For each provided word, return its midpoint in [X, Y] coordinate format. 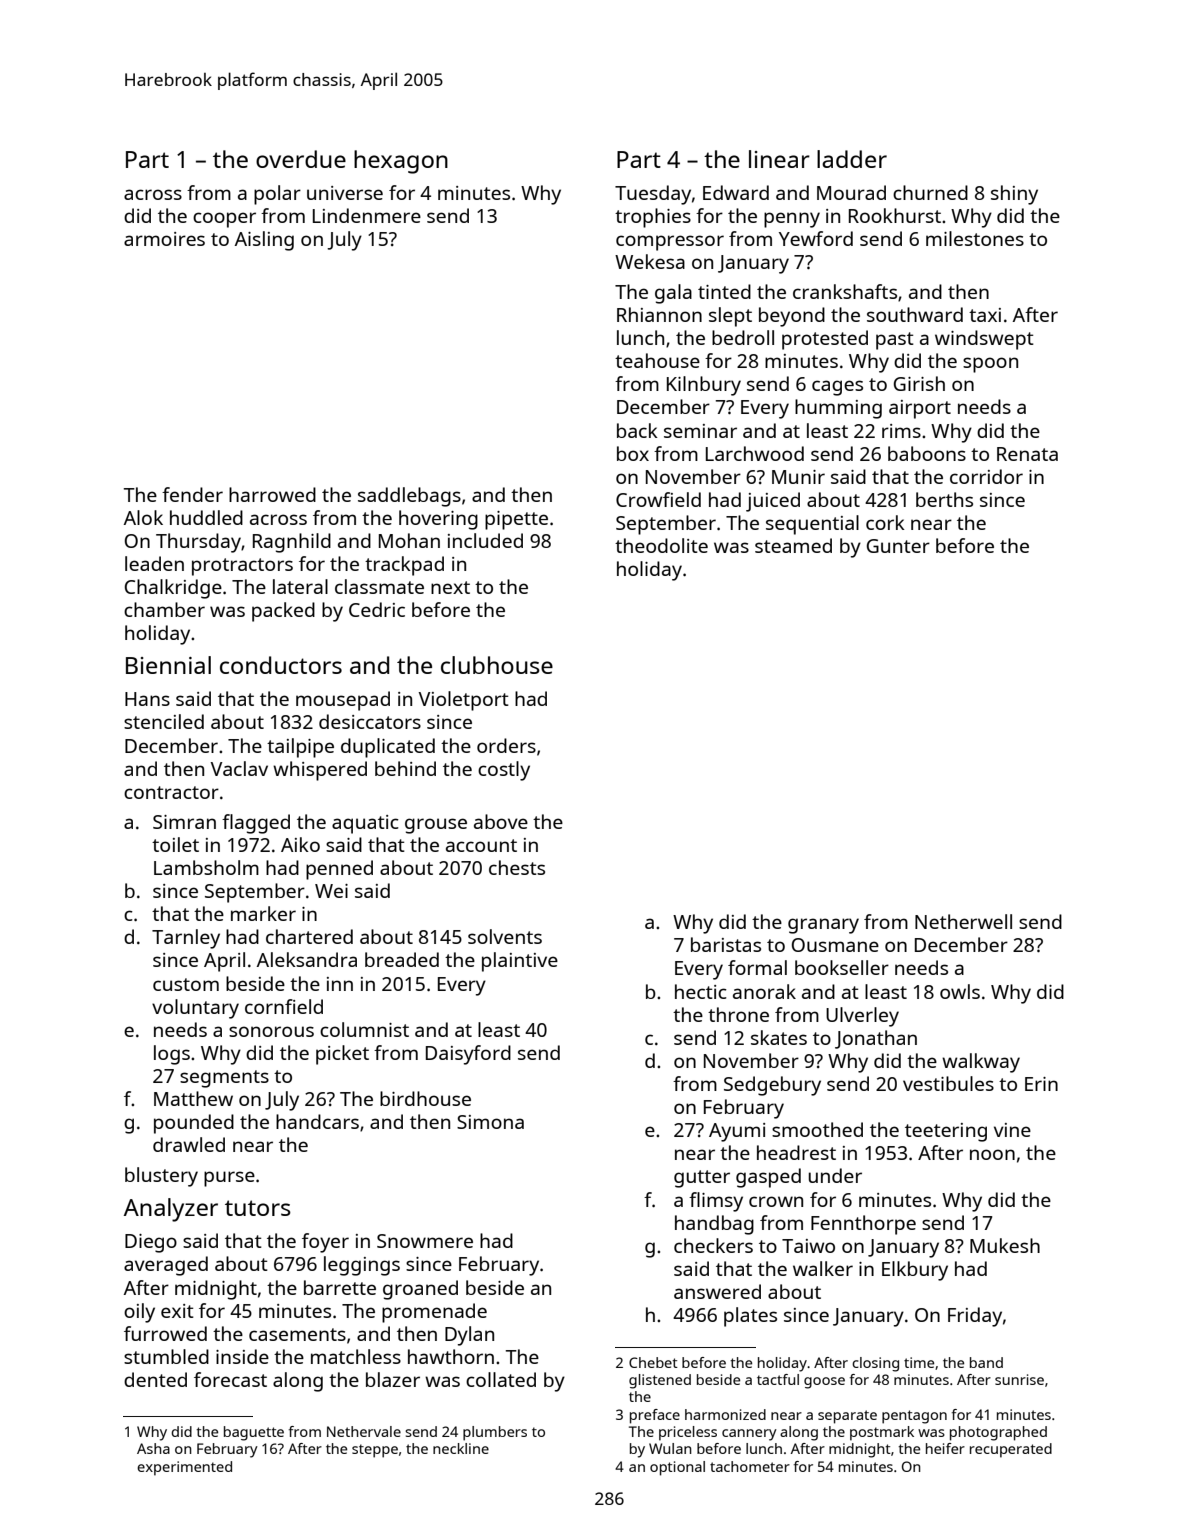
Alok [143, 517]
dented [155, 1379]
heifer [945, 1448]
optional [677, 1468]
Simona [490, 1122]
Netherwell [963, 921]
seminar [700, 431]
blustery [161, 1177]
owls [960, 991]
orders [506, 745]
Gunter [898, 546]
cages [837, 388]
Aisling [264, 241]
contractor [171, 792]
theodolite [661, 545]
